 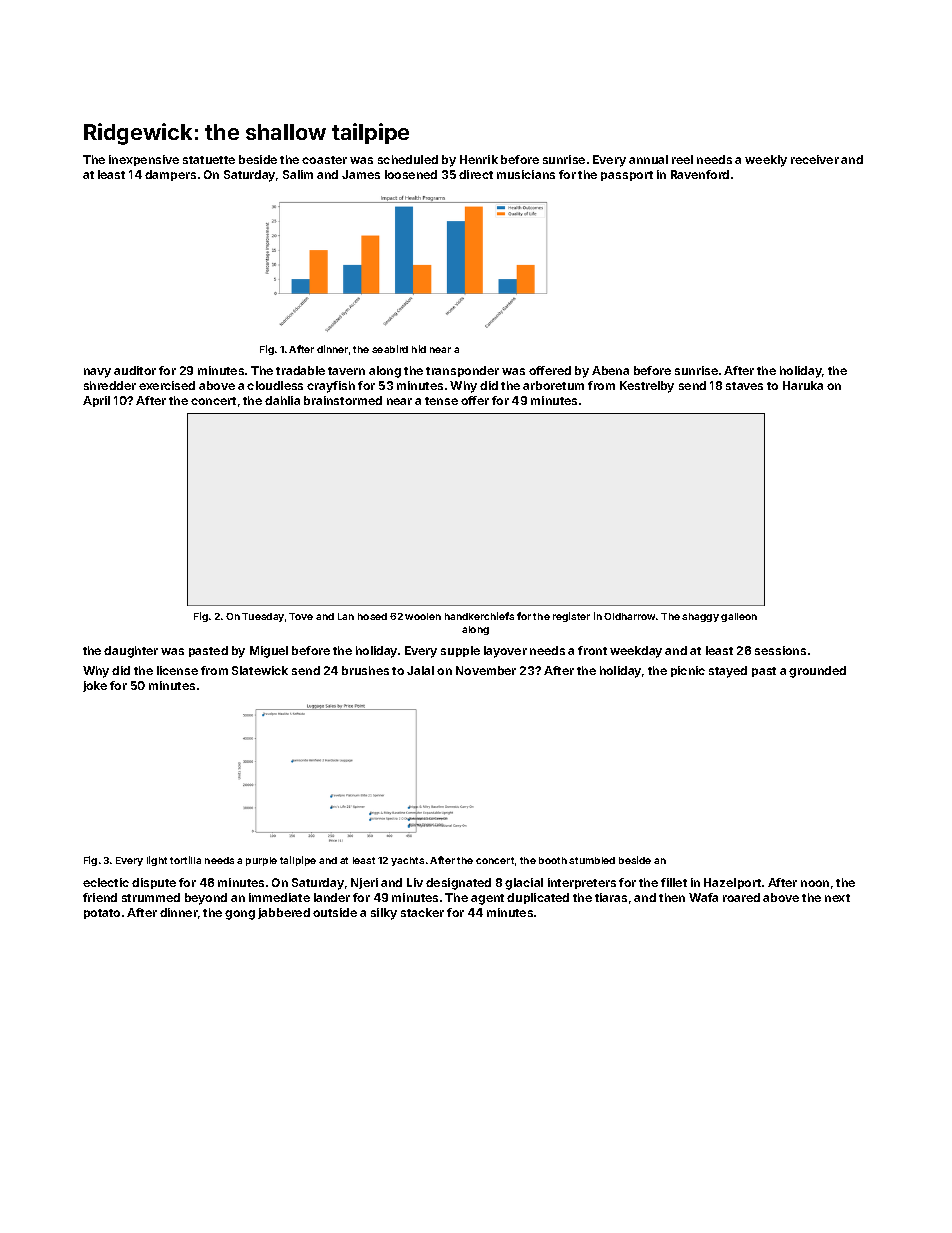 I want to click on scheduled, so click(x=408, y=159).
